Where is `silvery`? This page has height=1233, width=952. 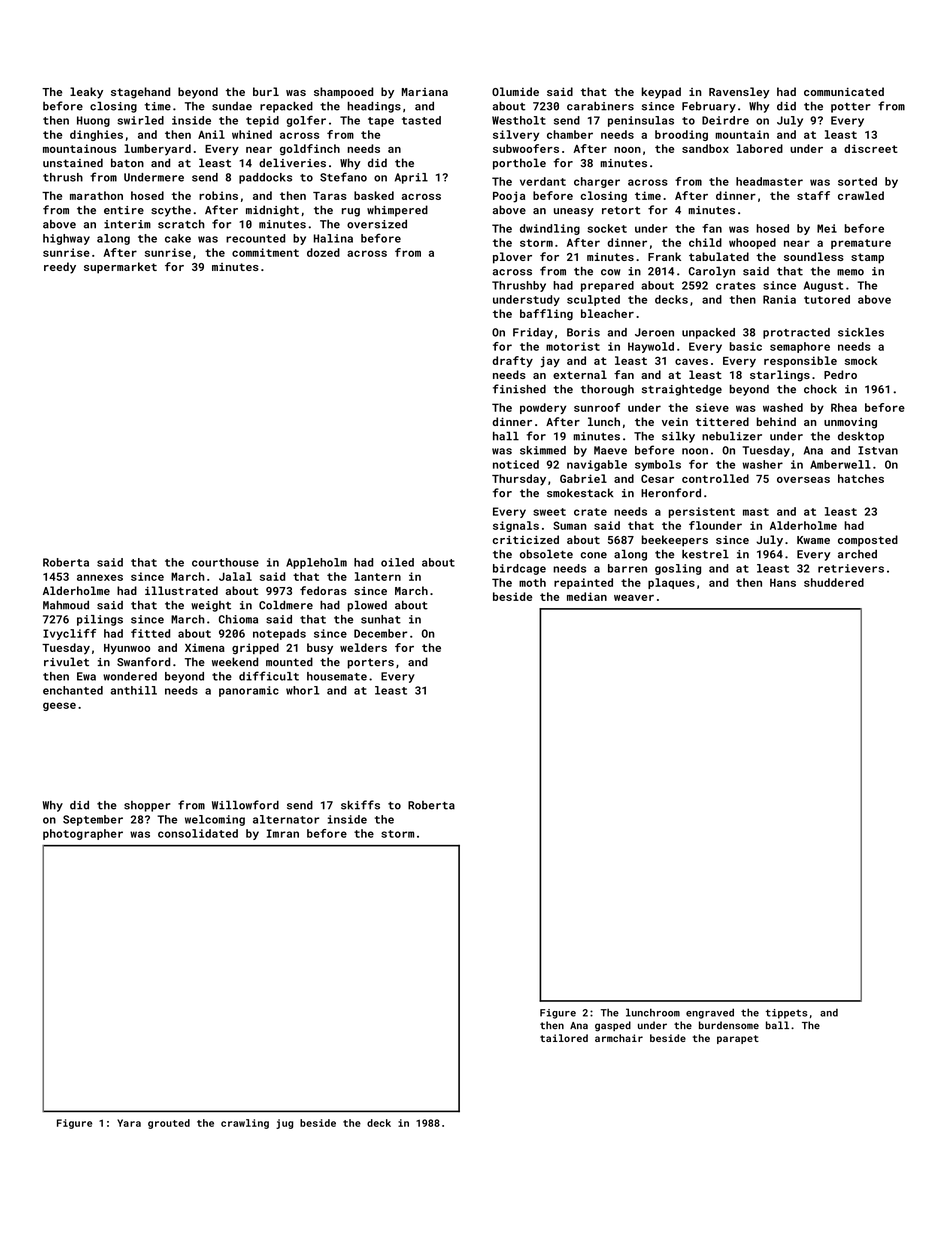 silvery is located at coordinates (516, 135).
